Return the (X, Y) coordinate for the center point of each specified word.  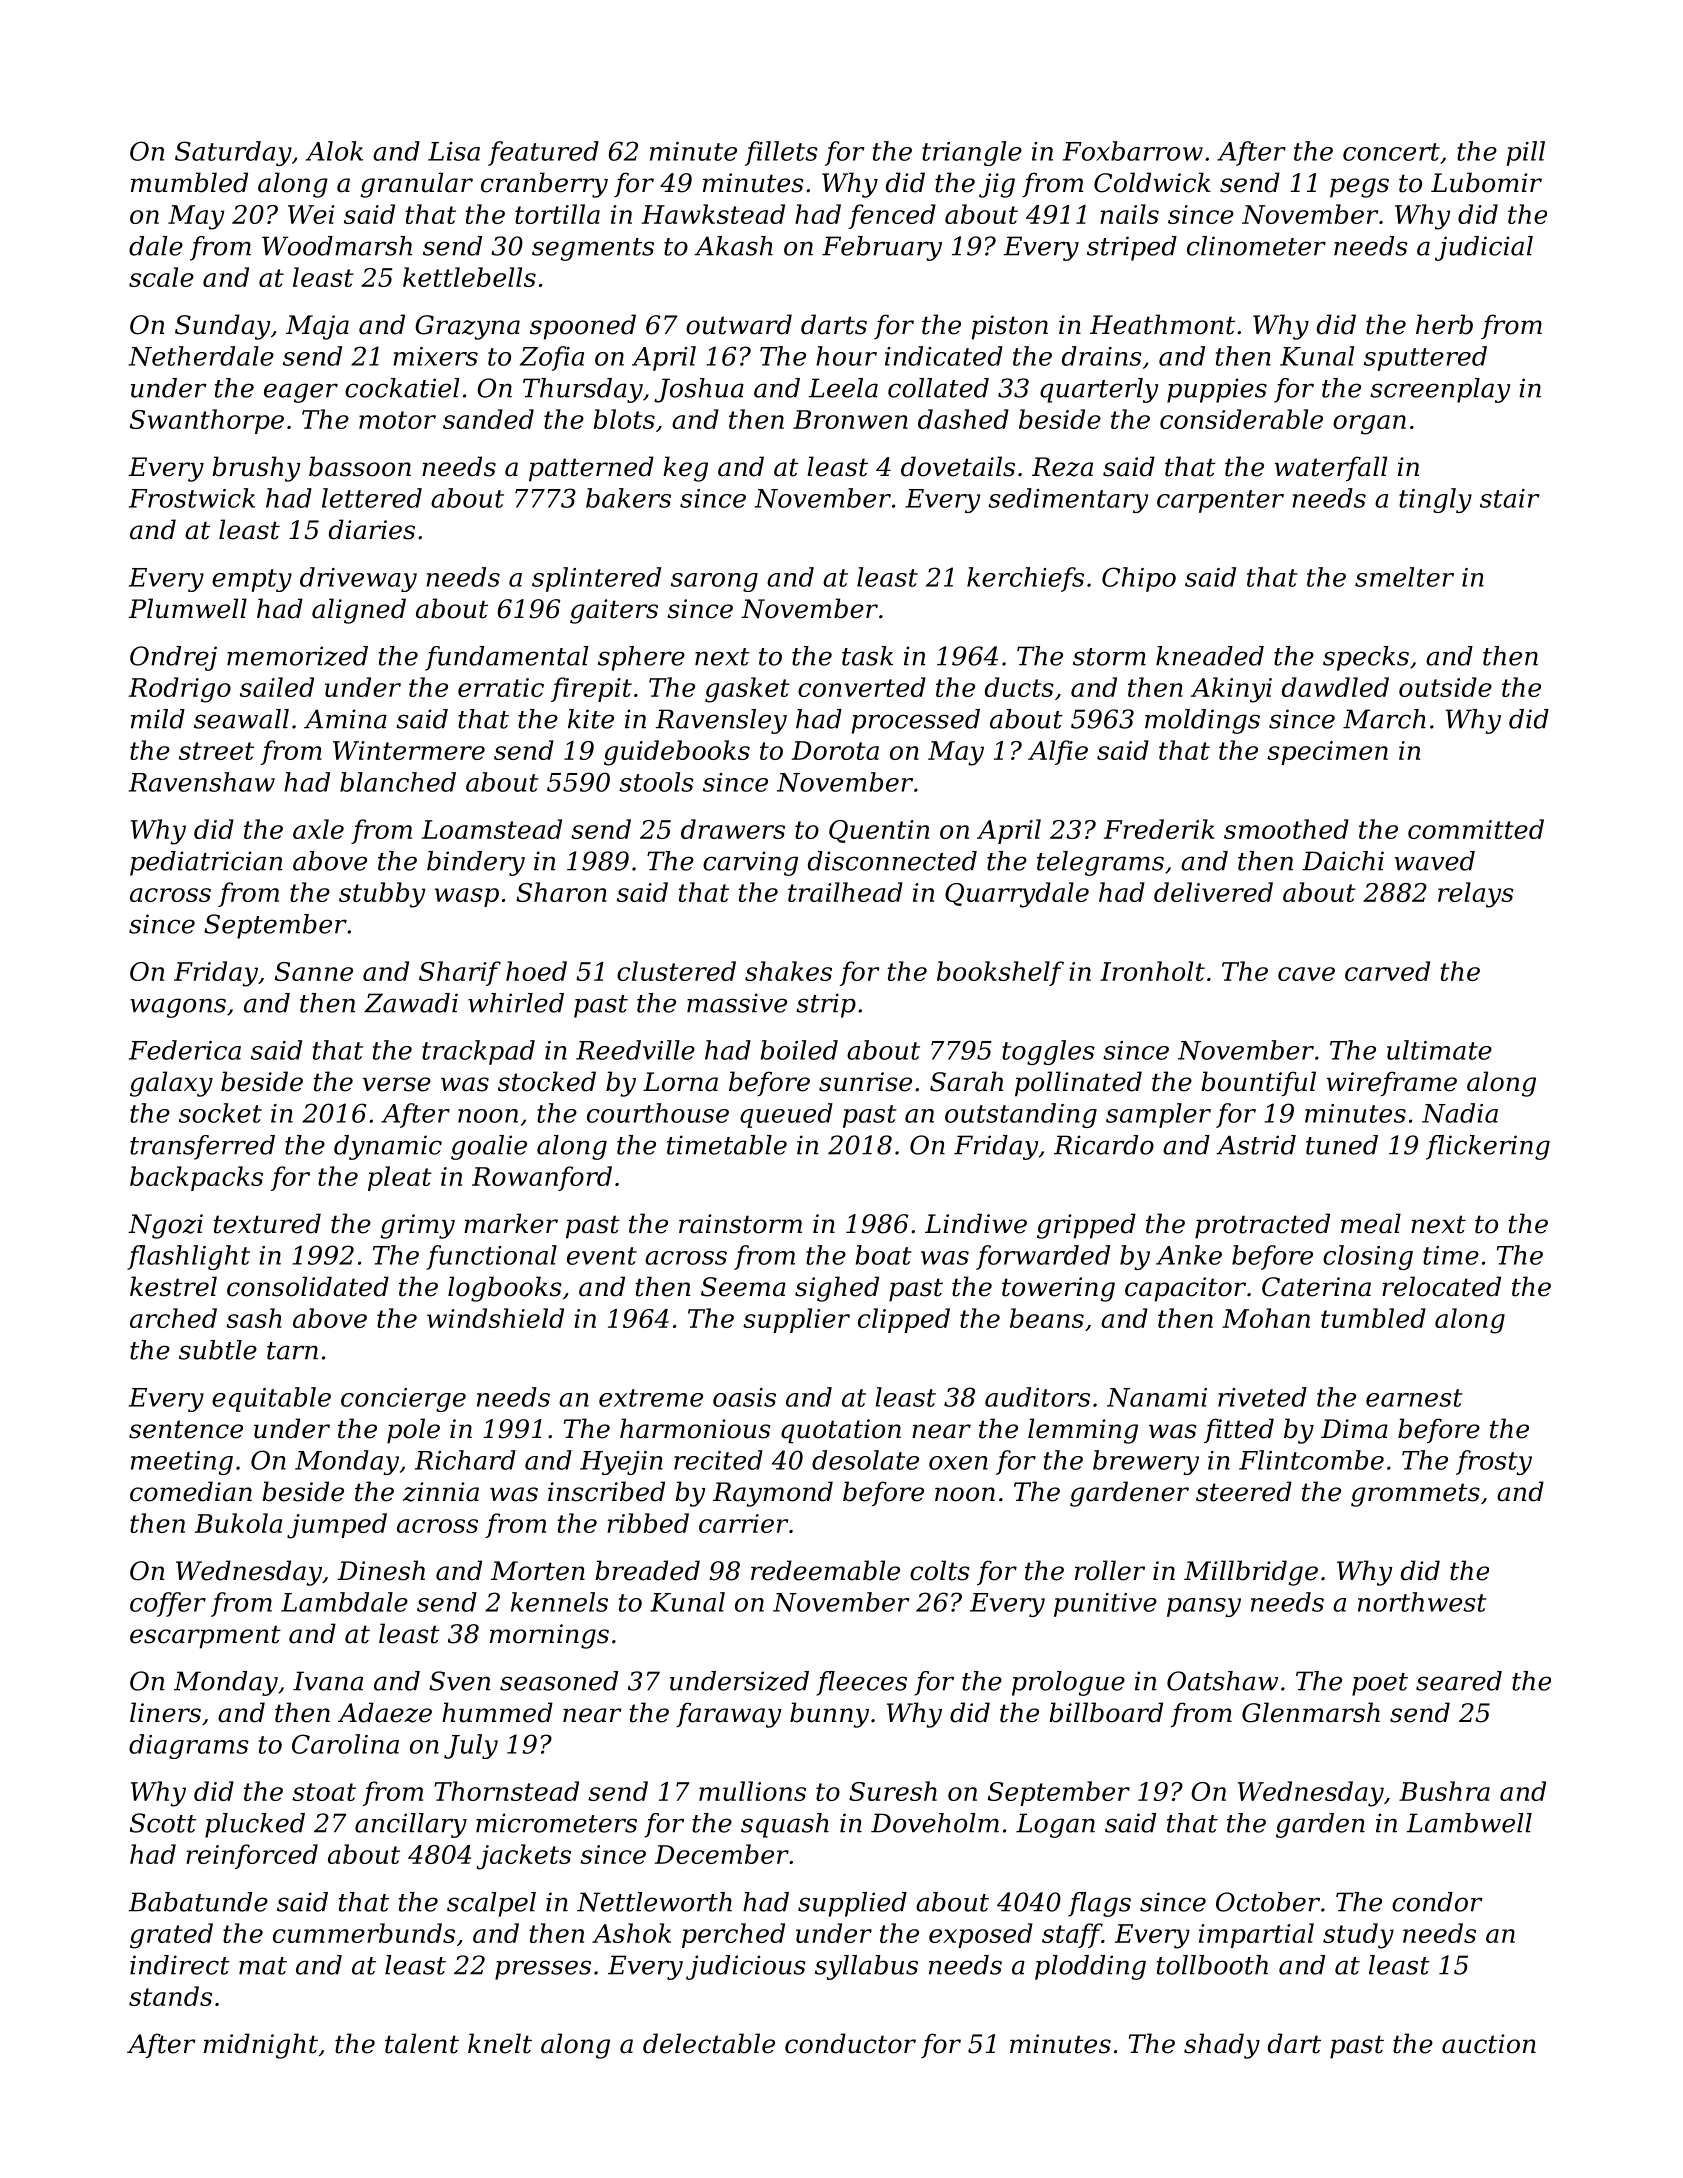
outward (739, 324)
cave (1306, 974)
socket (220, 1113)
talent (422, 2043)
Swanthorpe (207, 421)
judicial (1484, 248)
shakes (788, 971)
